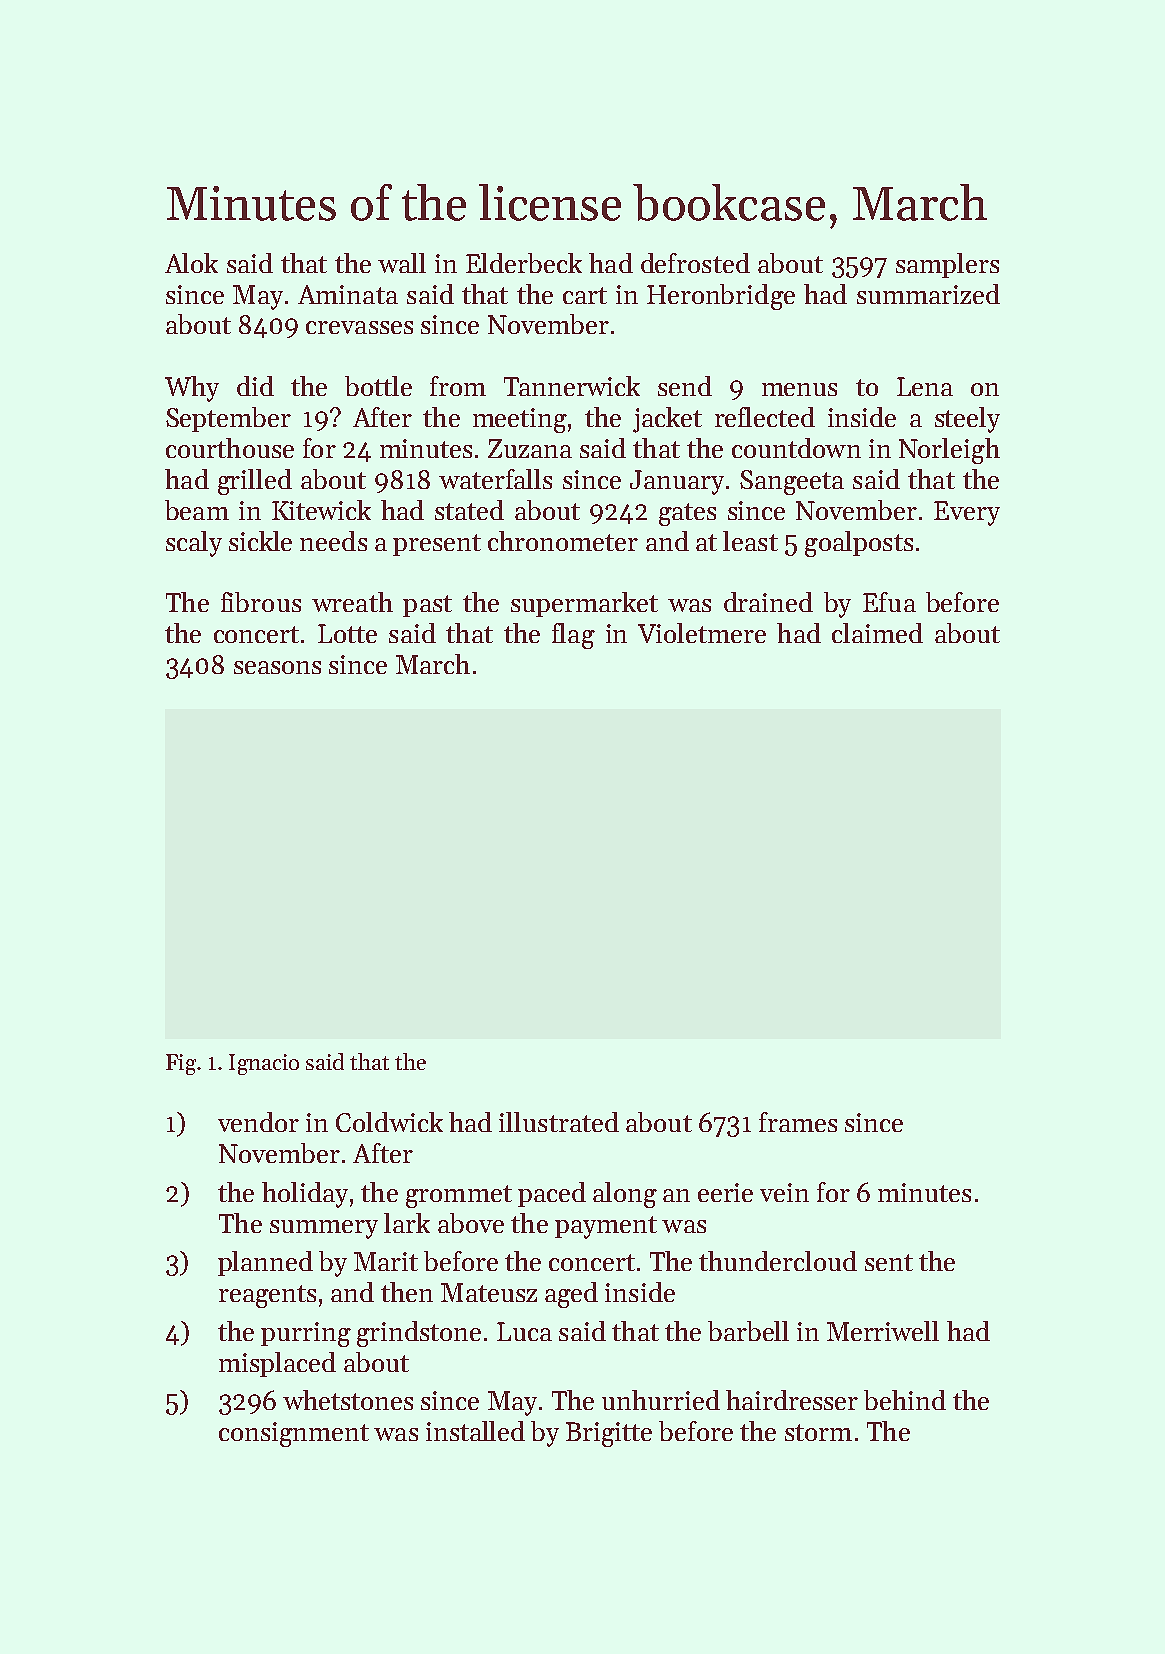 The width and height of the screenshot is (1165, 1654). Describe the element at coordinates (889, 602) in the screenshot. I see `Efua` at that location.
